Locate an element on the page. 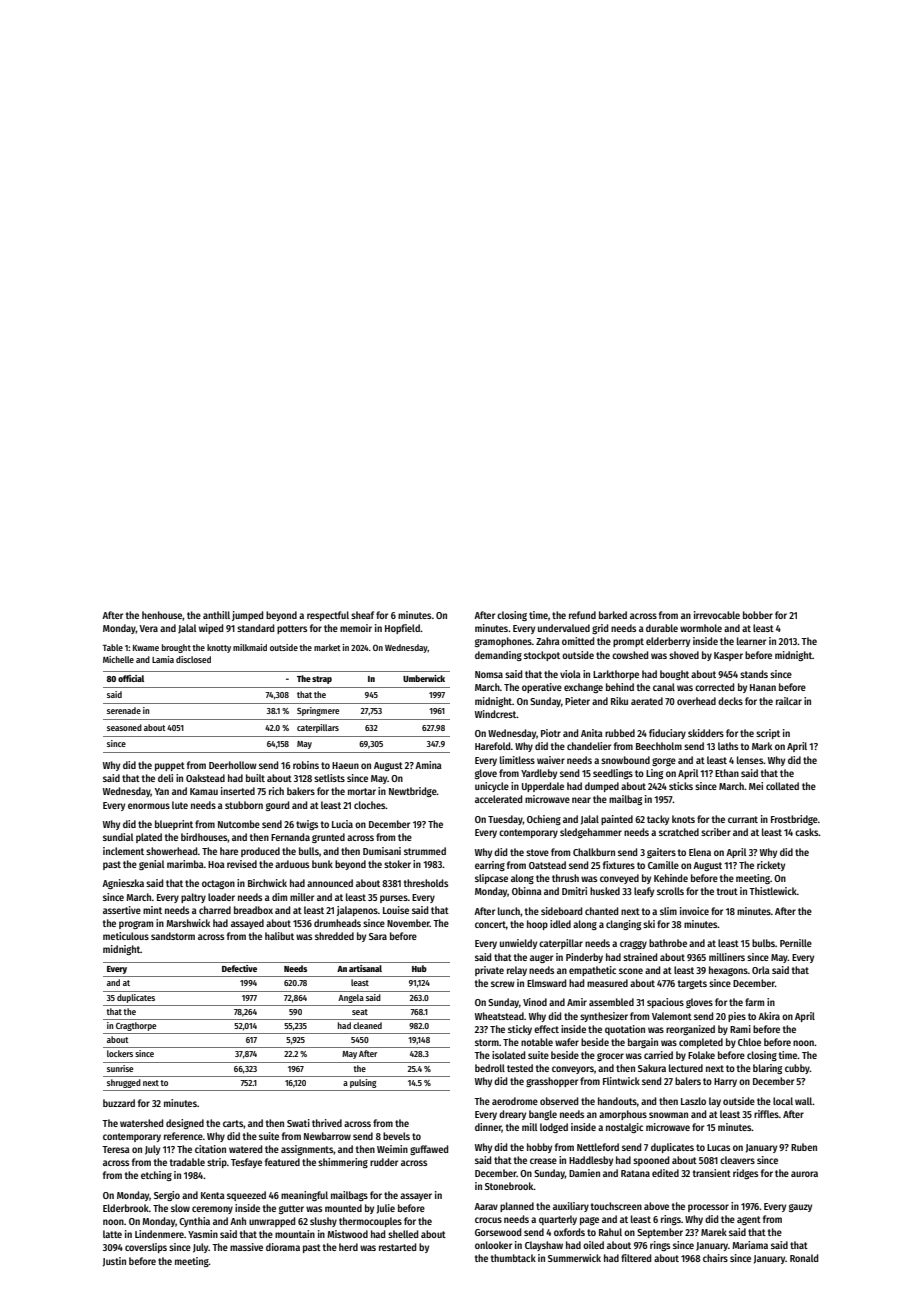 Image resolution: width=924 pixels, height=1308 pixels. stoker is located at coordinates (397, 864).
